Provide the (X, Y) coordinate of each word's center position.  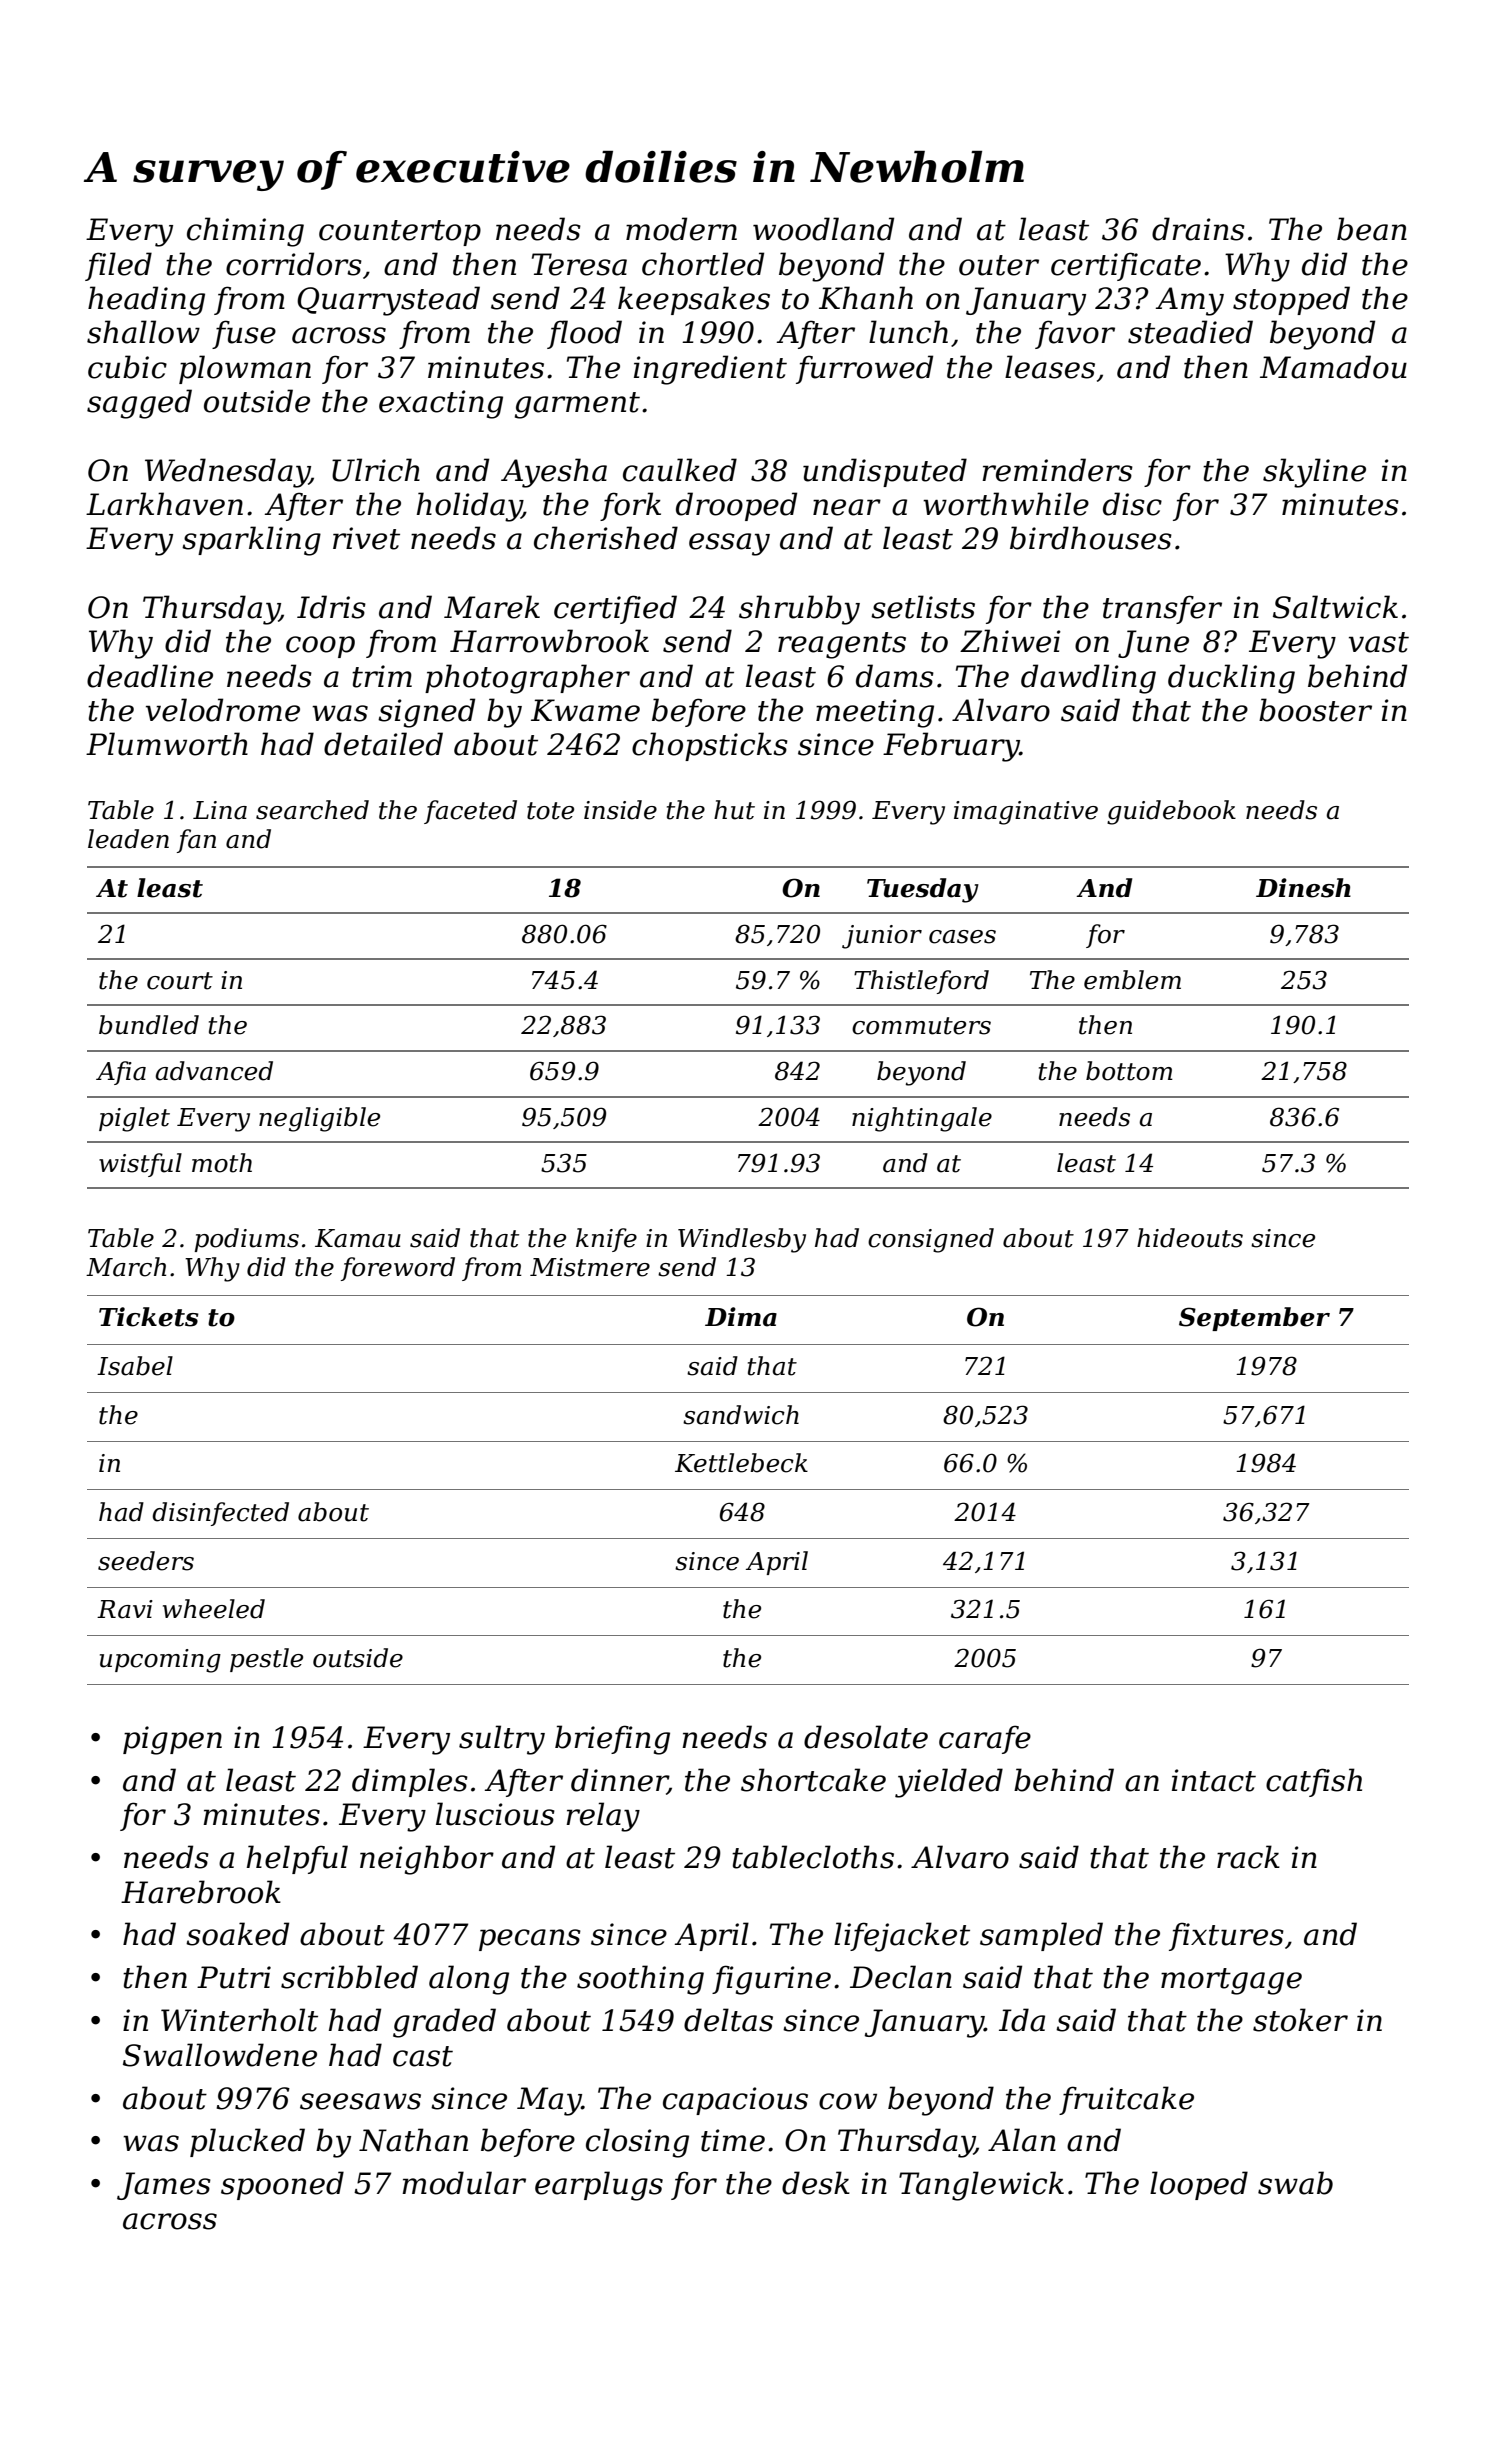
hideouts (1190, 1238)
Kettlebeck (741, 1463)
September (1254, 1319)
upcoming (160, 1661)
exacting (441, 404)
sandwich (741, 1415)
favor (1075, 334)
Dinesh (1303, 888)
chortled (703, 264)
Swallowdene (220, 2055)
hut (734, 810)
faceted (470, 812)
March (126, 1267)
